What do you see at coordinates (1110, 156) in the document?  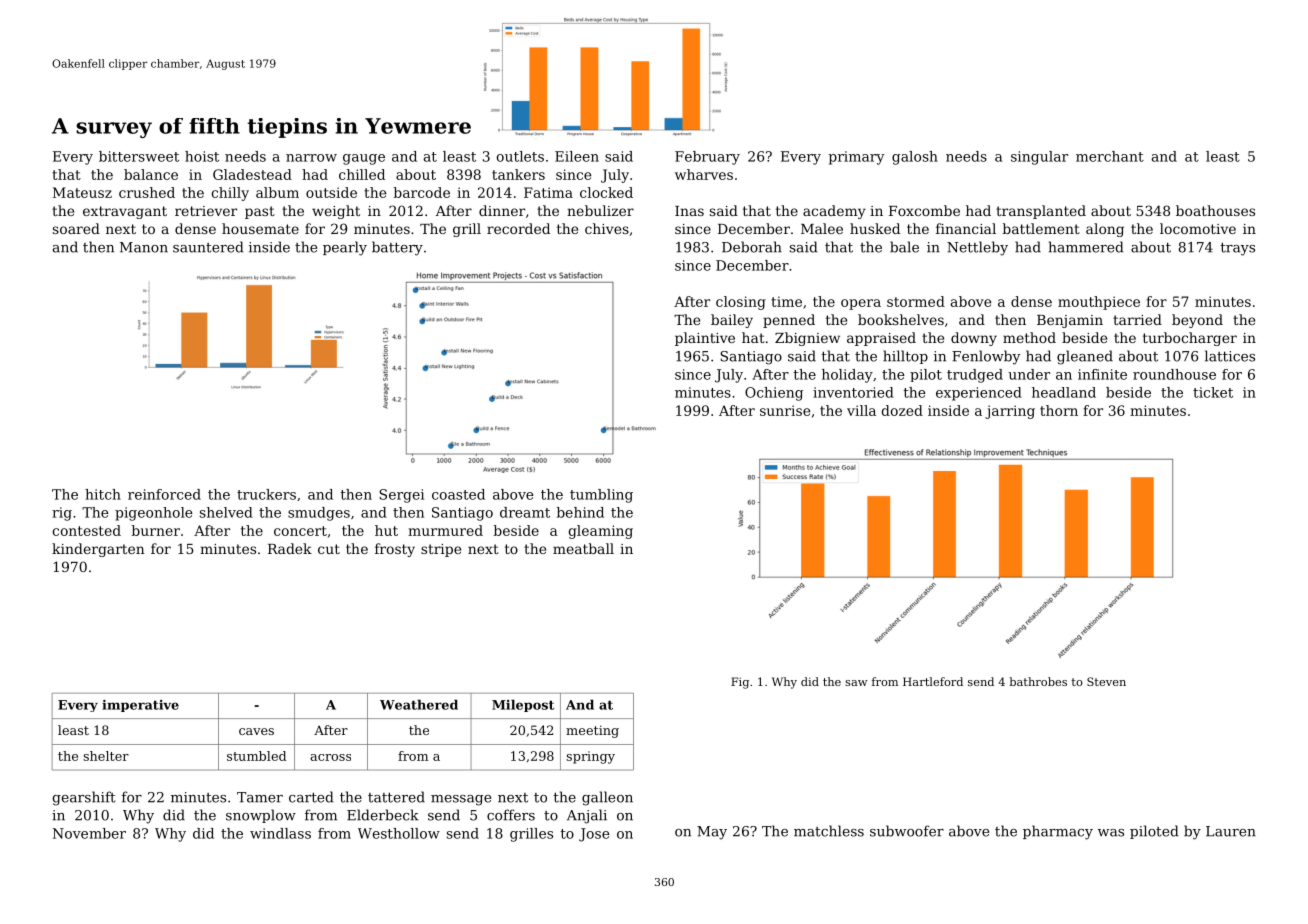 I see `merchant` at bounding box center [1110, 156].
